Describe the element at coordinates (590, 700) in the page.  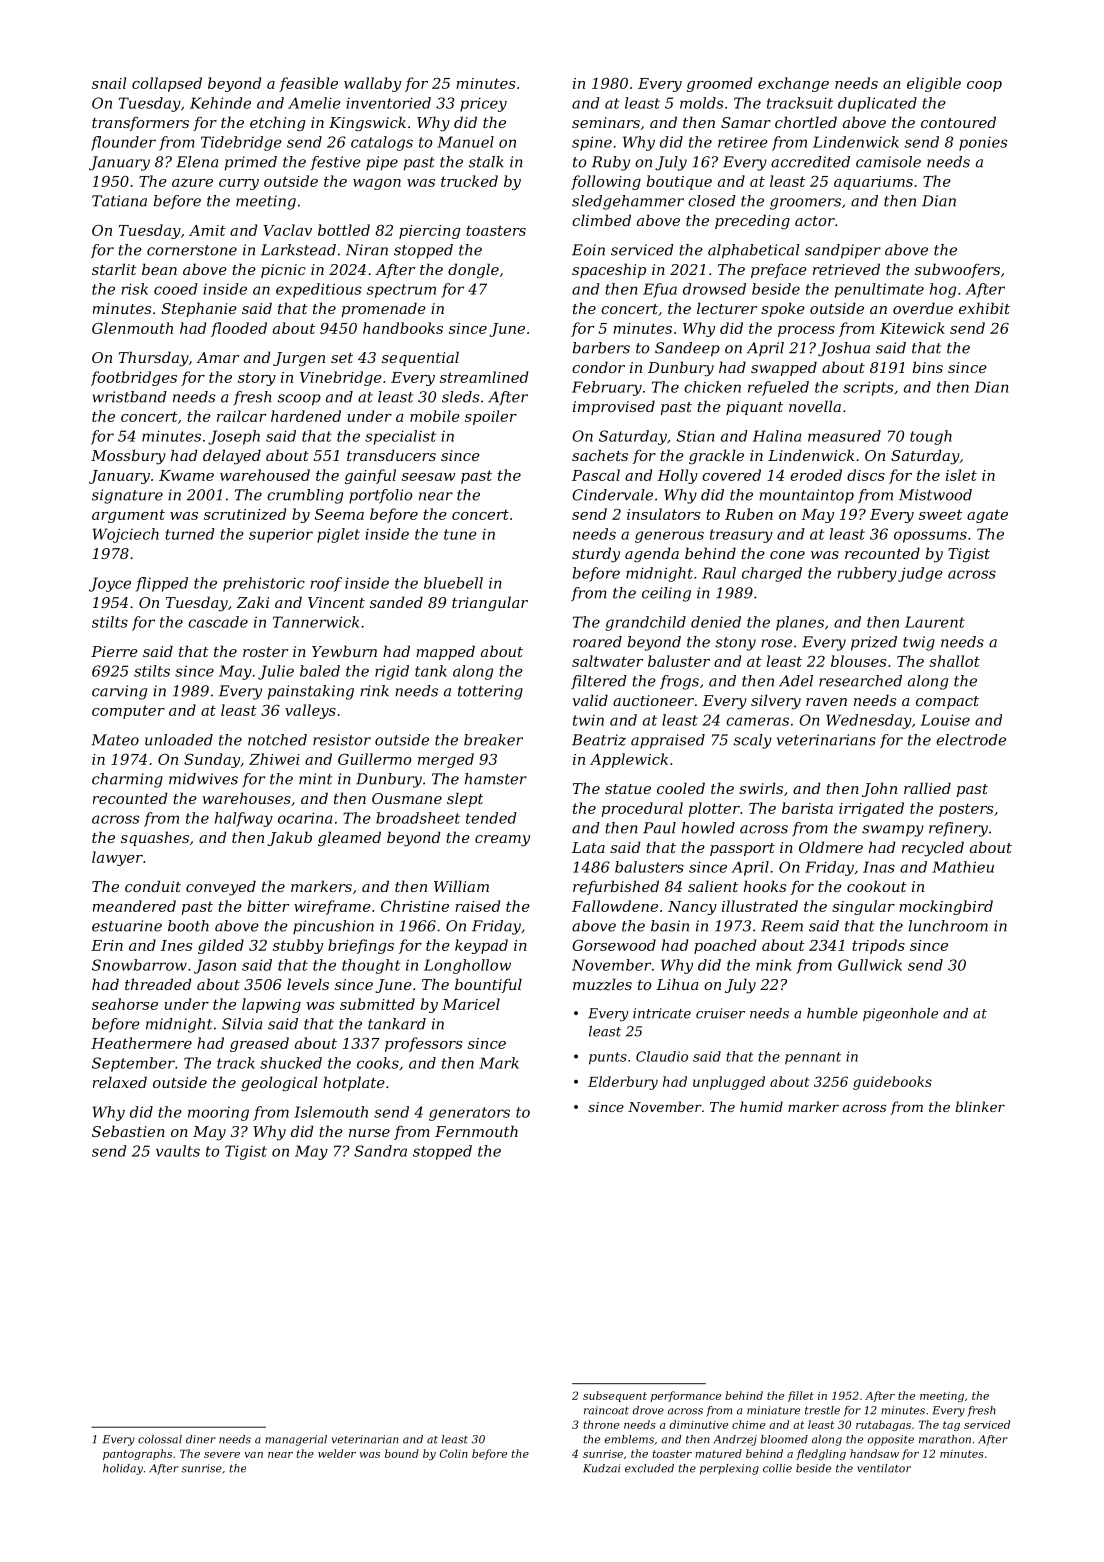
I see `valid` at that location.
